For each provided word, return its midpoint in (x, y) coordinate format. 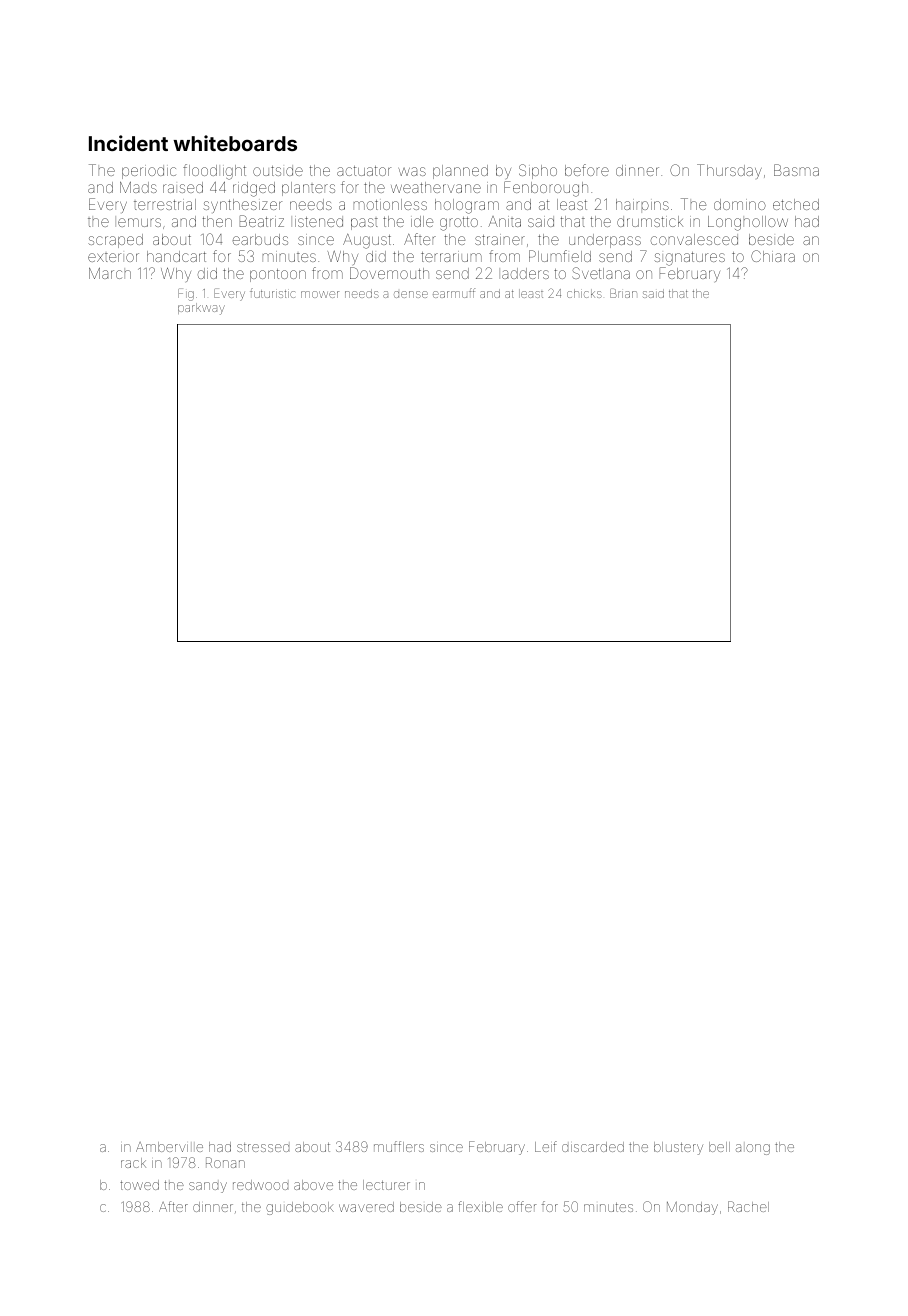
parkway (201, 309)
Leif (546, 1146)
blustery (678, 1148)
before (587, 170)
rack (133, 1163)
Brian (623, 293)
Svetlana (601, 273)
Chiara (773, 256)
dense (411, 294)
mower (320, 294)
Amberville (169, 1147)
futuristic (272, 293)
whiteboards (235, 143)
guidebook (300, 1208)
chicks (584, 293)
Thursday (729, 171)
